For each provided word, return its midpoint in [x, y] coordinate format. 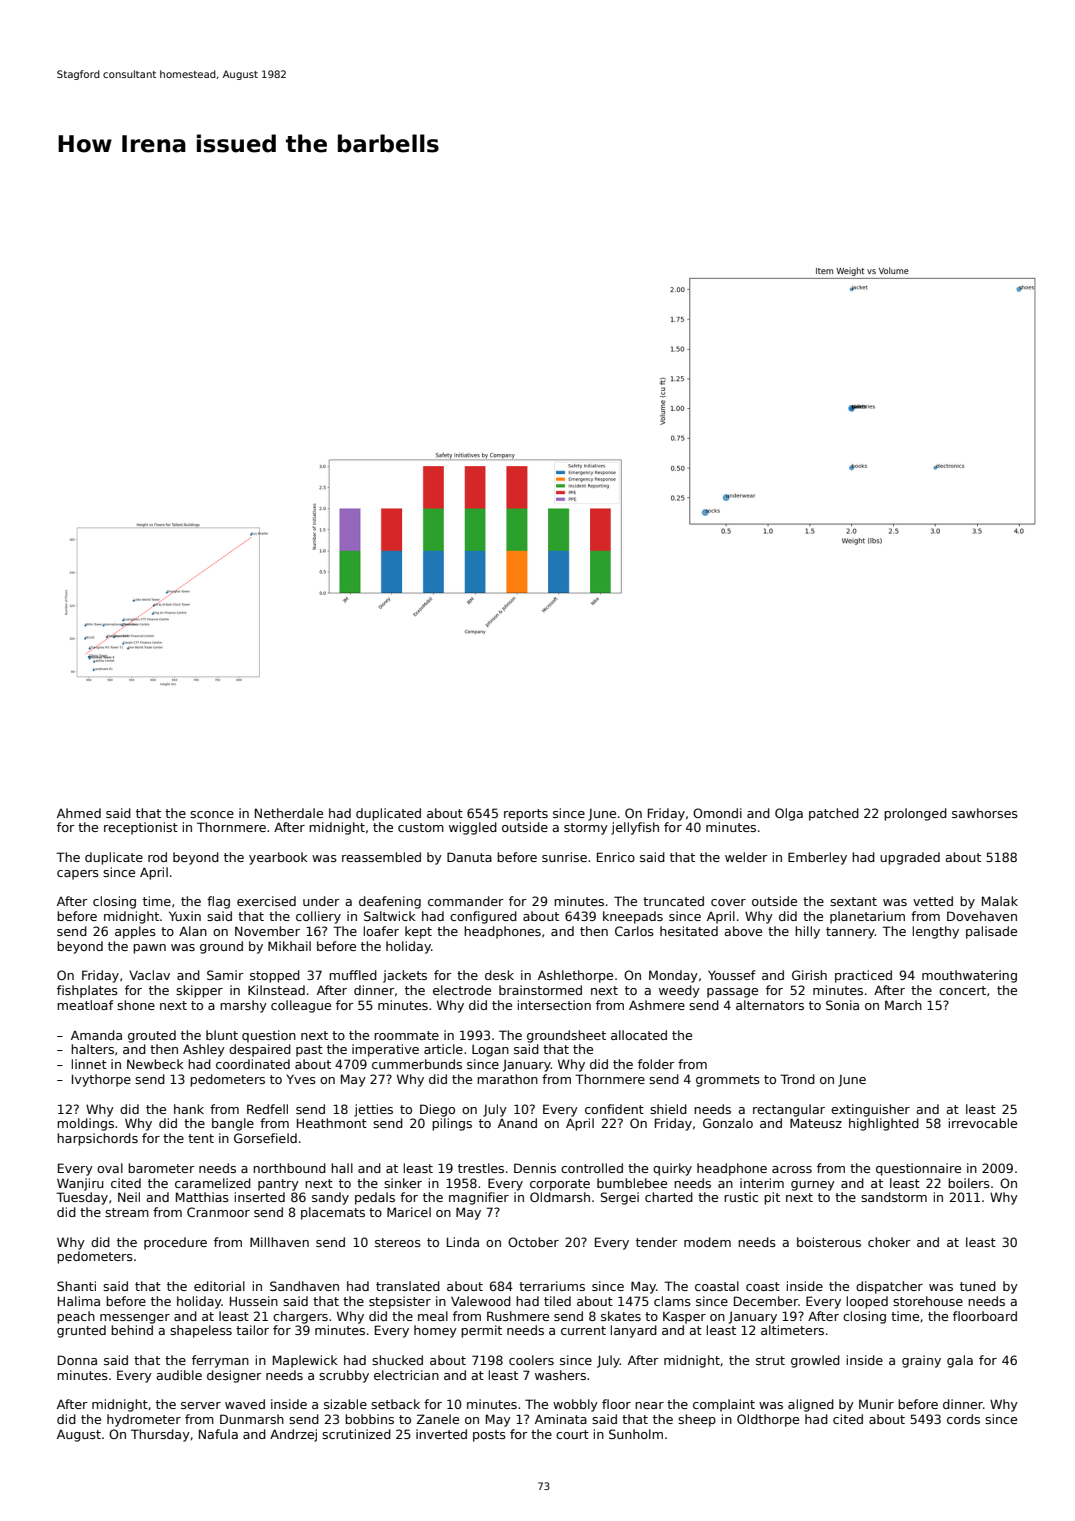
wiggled [473, 828]
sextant [853, 901]
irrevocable [983, 1123]
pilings [452, 1124]
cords [963, 1419]
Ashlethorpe [575, 976]
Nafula [218, 1434]
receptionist [141, 828]
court [572, 1434]
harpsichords [97, 1139]
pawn [149, 949]
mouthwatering [969, 976]
